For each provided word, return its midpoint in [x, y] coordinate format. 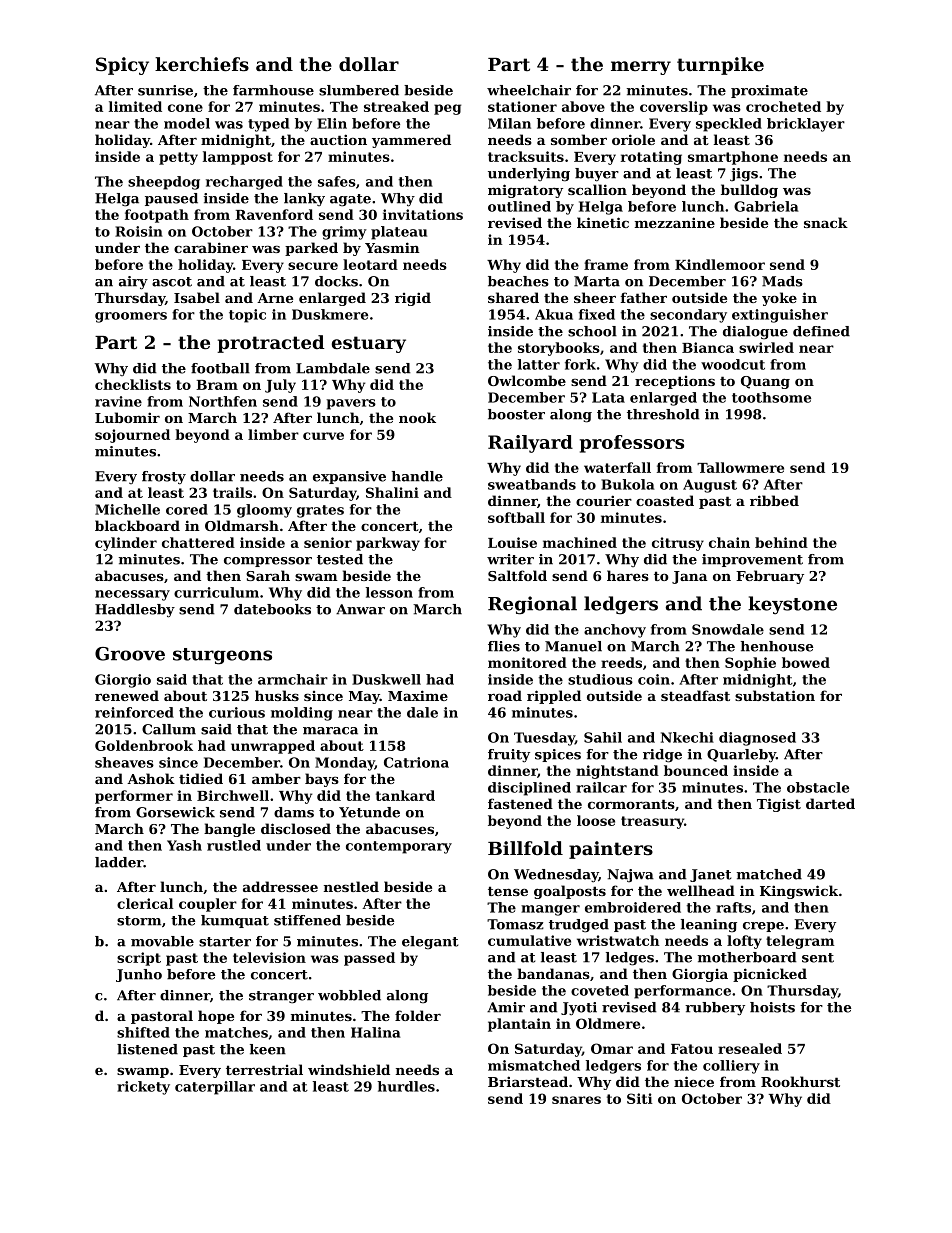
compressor [268, 562]
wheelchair [529, 90]
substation [775, 695]
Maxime [418, 695]
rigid [413, 299]
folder [418, 1015]
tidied [201, 778]
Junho [139, 975]
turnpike [720, 66]
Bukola [628, 484]
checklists [133, 384]
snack [826, 222]
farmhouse [273, 90]
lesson [389, 592]
